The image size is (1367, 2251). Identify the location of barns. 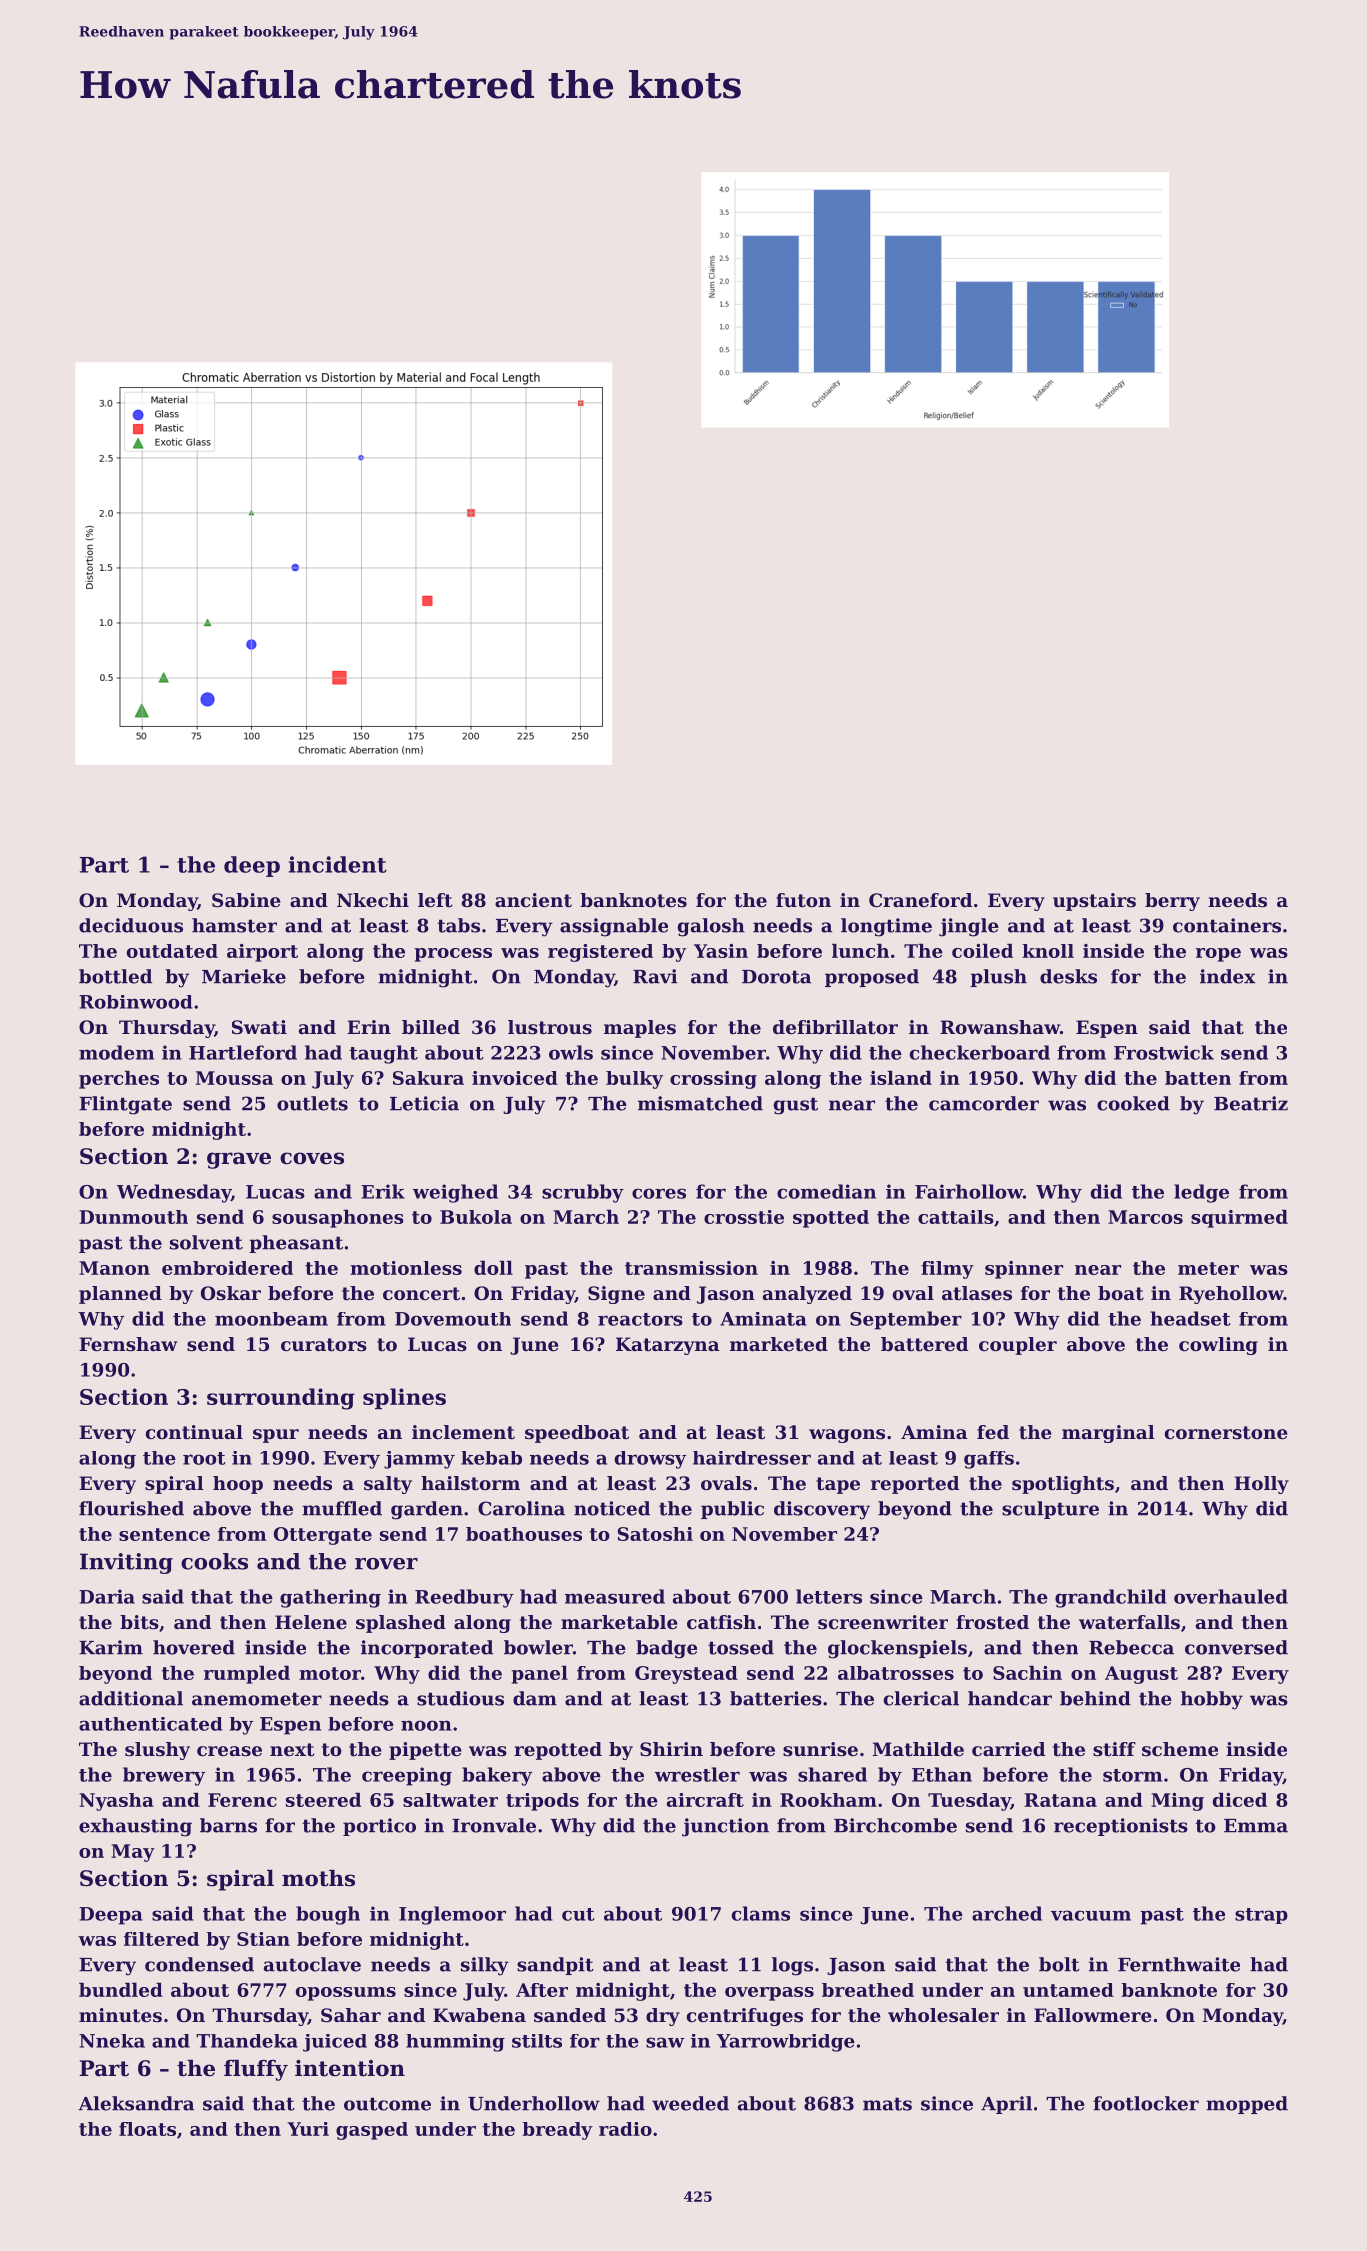
(228, 1825).
